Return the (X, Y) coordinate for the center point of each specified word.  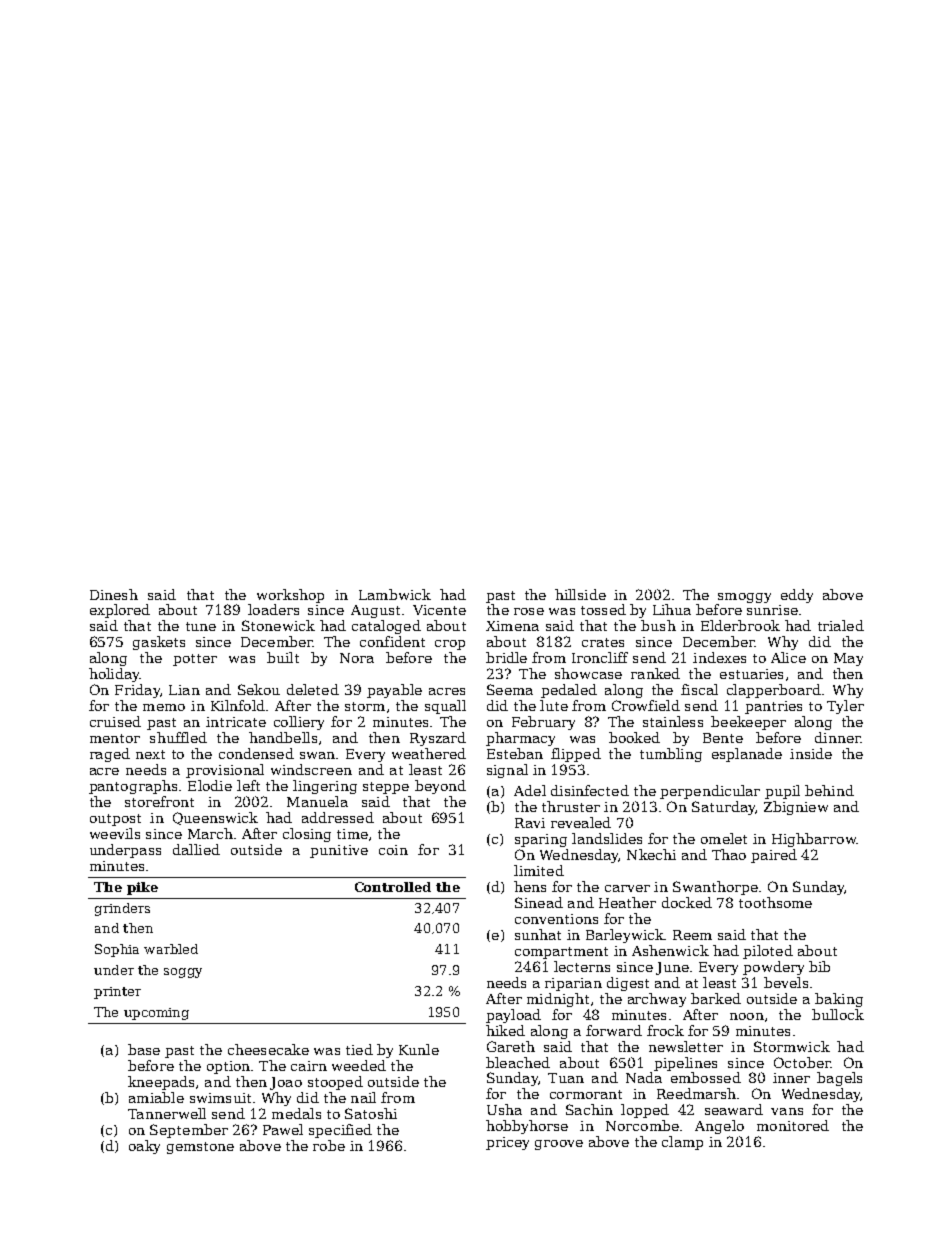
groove (559, 1145)
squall (445, 707)
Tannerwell (167, 1113)
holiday (114, 675)
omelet (724, 838)
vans (787, 1111)
